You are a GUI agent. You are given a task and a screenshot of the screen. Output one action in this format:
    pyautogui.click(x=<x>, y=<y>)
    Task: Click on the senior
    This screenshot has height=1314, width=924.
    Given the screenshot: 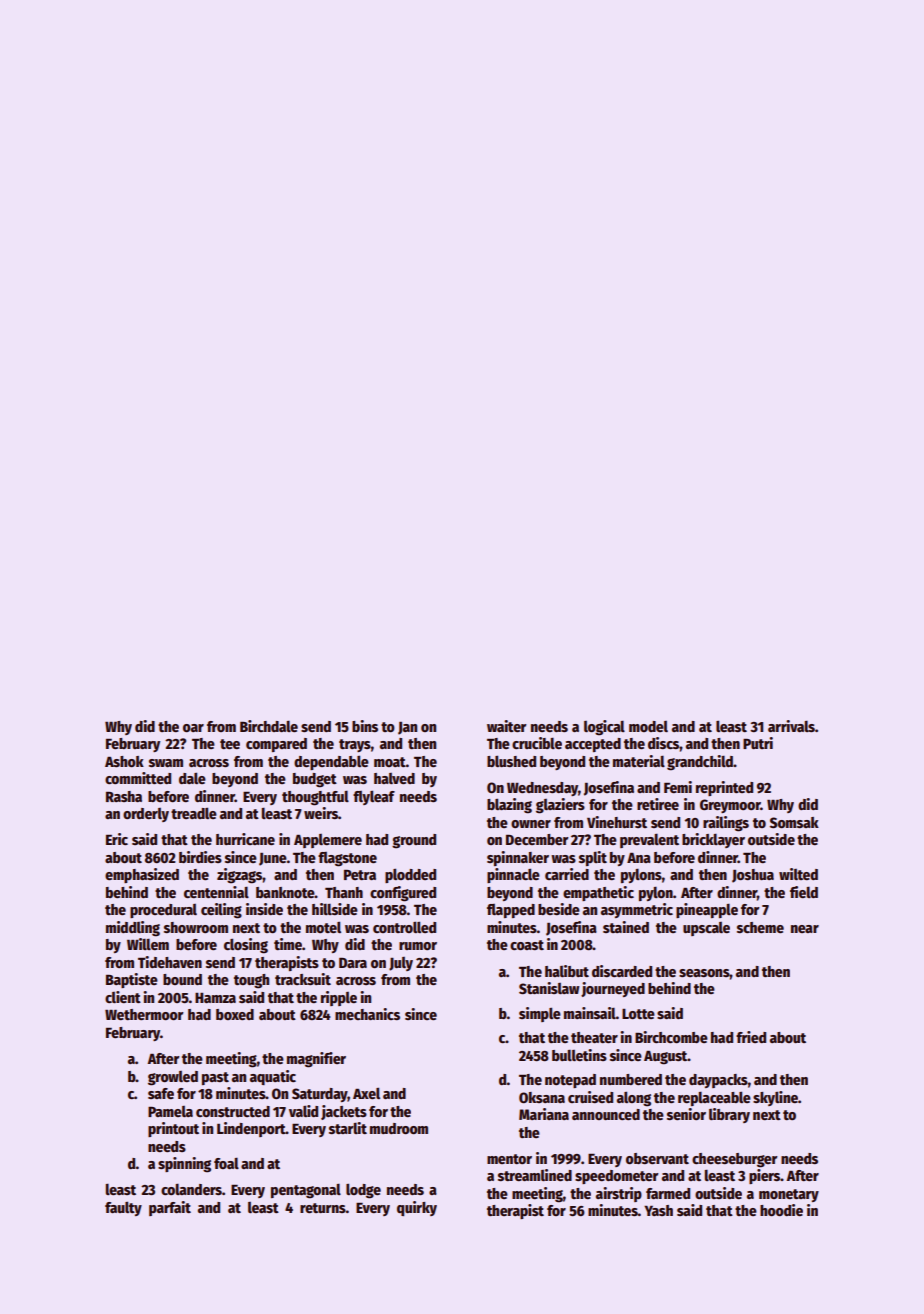 What is the action you would take?
    pyautogui.click(x=686, y=1114)
